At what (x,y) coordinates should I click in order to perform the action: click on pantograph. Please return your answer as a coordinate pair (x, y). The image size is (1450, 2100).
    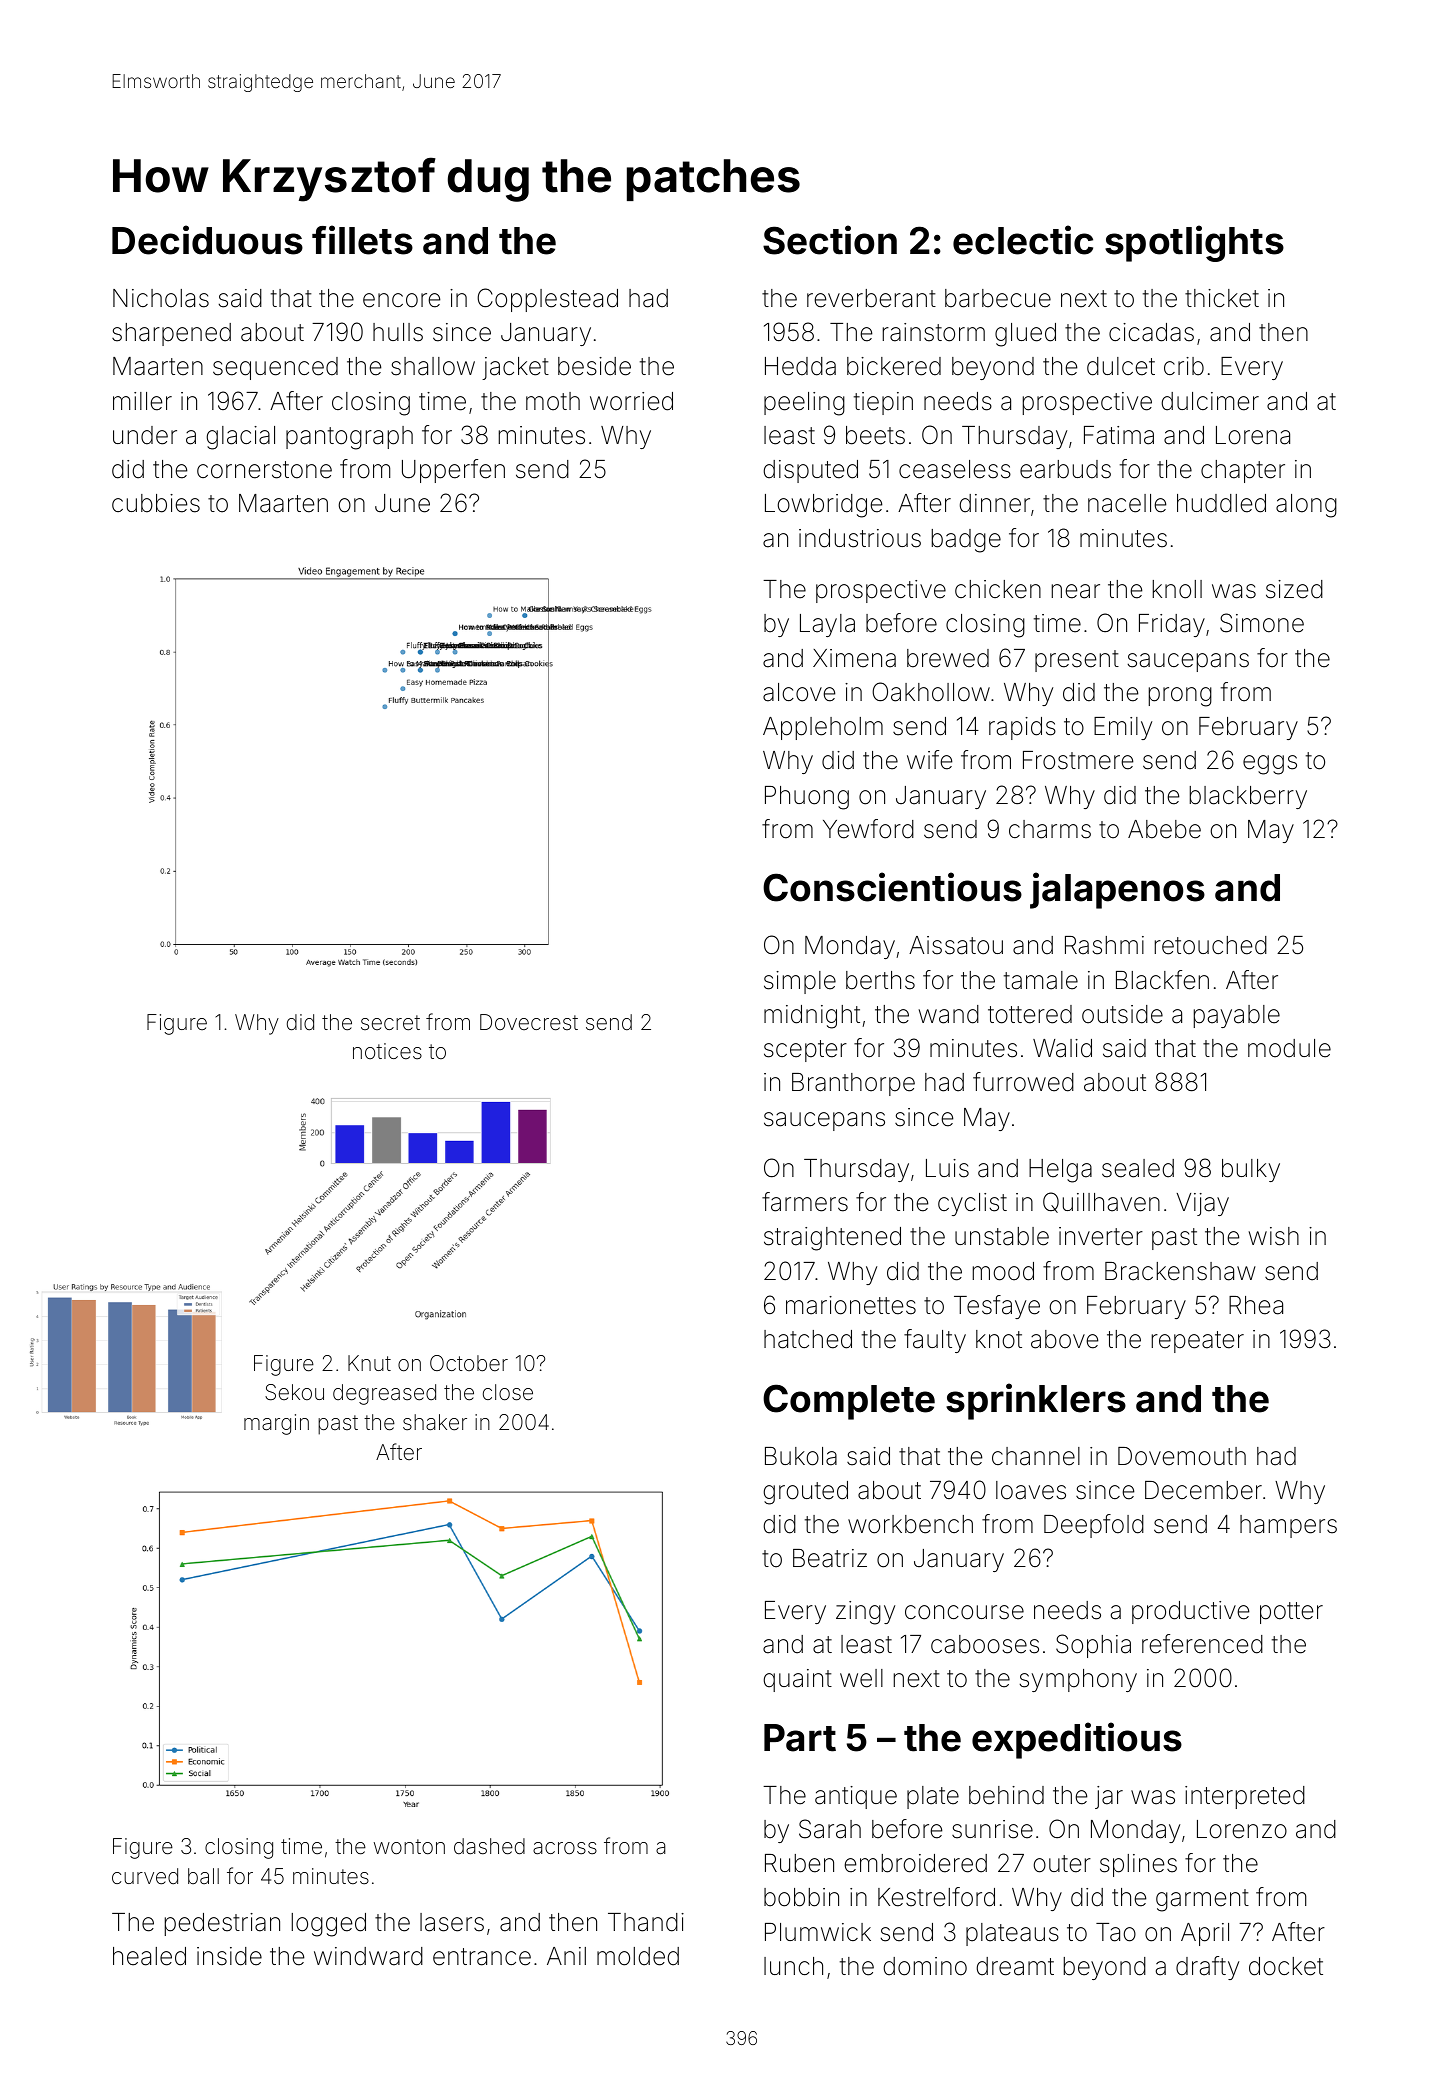
    Looking at the image, I should click on (349, 438).
